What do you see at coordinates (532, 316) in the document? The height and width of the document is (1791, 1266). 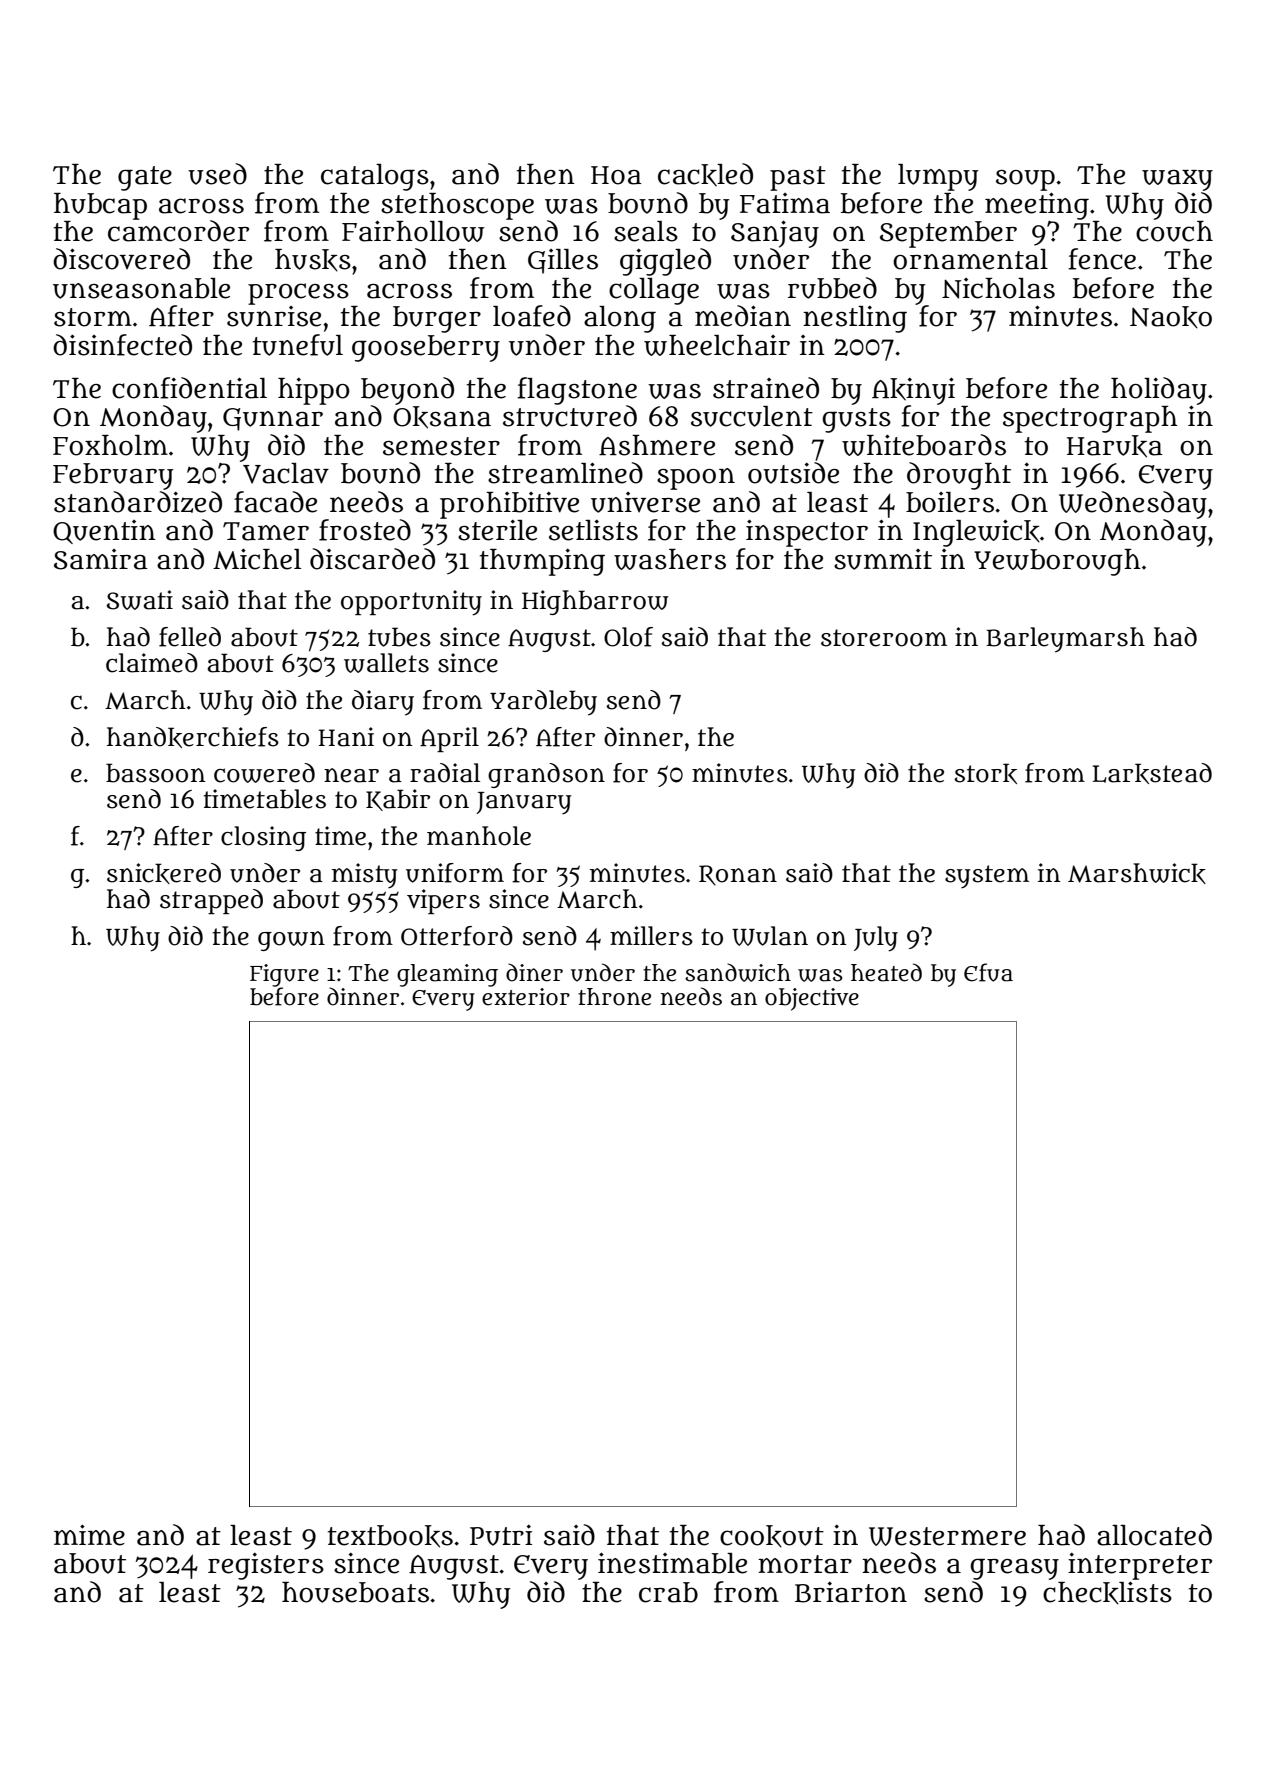 I see `loafed` at bounding box center [532, 316].
